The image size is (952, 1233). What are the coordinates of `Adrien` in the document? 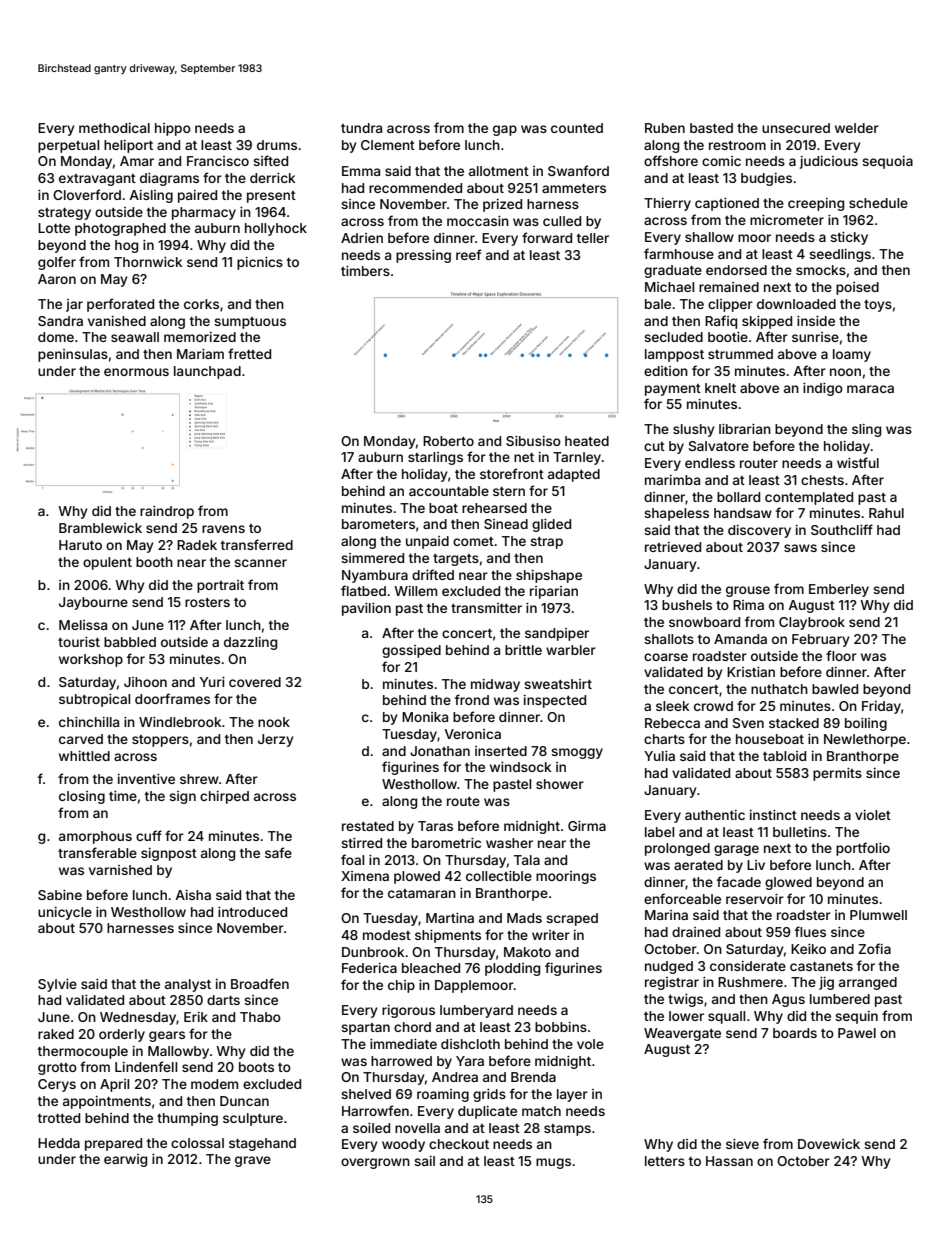 It's located at (362, 238).
